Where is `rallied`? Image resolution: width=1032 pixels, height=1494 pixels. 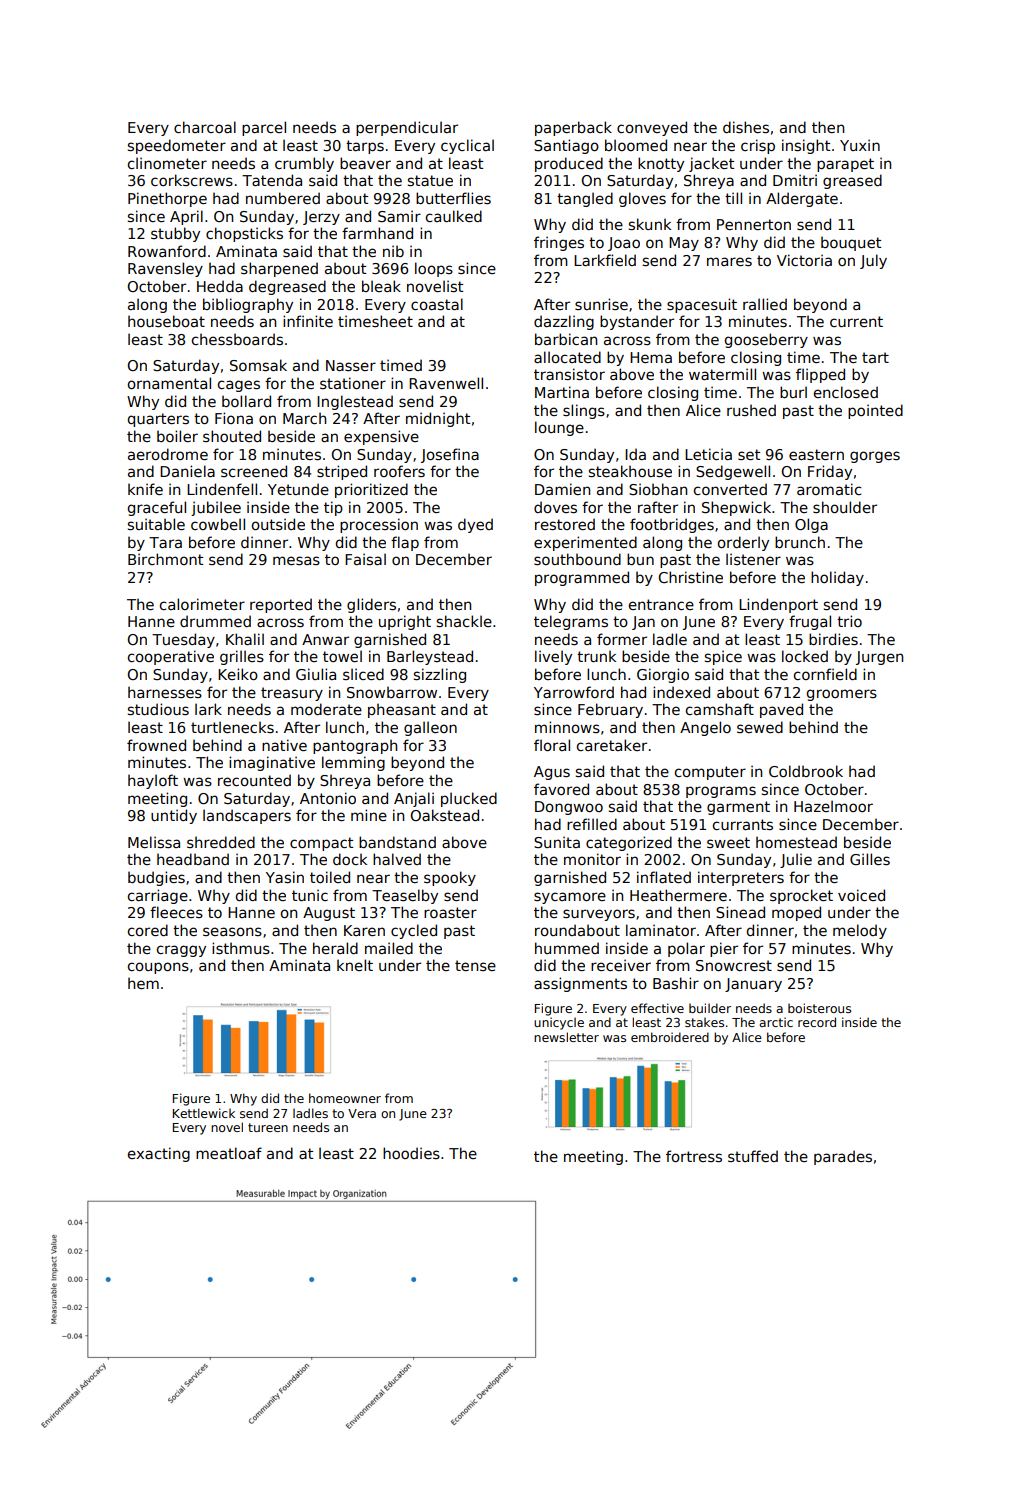
rallied is located at coordinates (765, 304).
